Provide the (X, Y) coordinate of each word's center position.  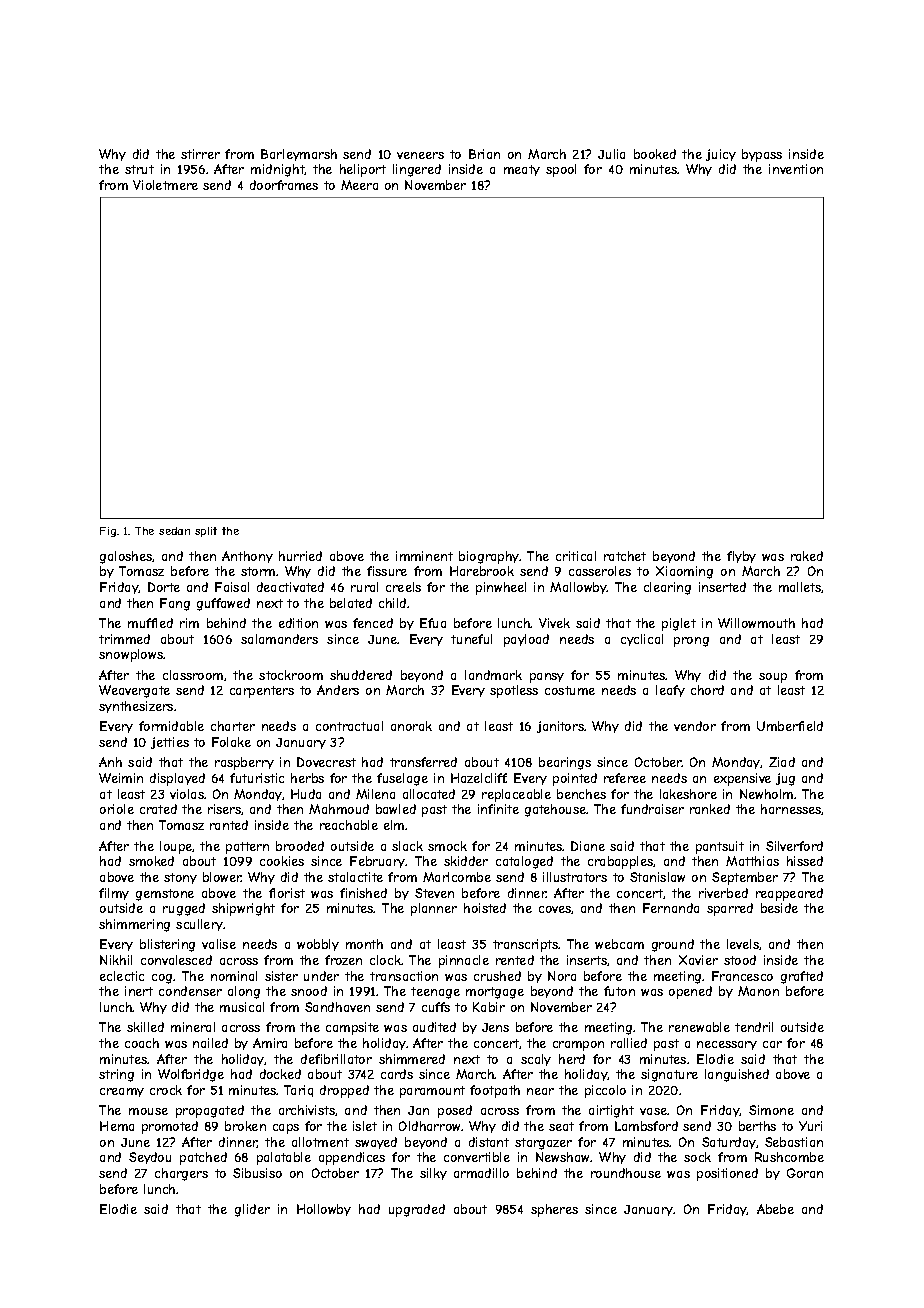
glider (252, 1210)
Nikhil (116, 960)
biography (489, 557)
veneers (420, 155)
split (206, 532)
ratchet (625, 556)
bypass (762, 155)
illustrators (575, 877)
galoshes (126, 557)
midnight (278, 170)
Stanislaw (657, 877)
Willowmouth (756, 623)
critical (576, 556)
